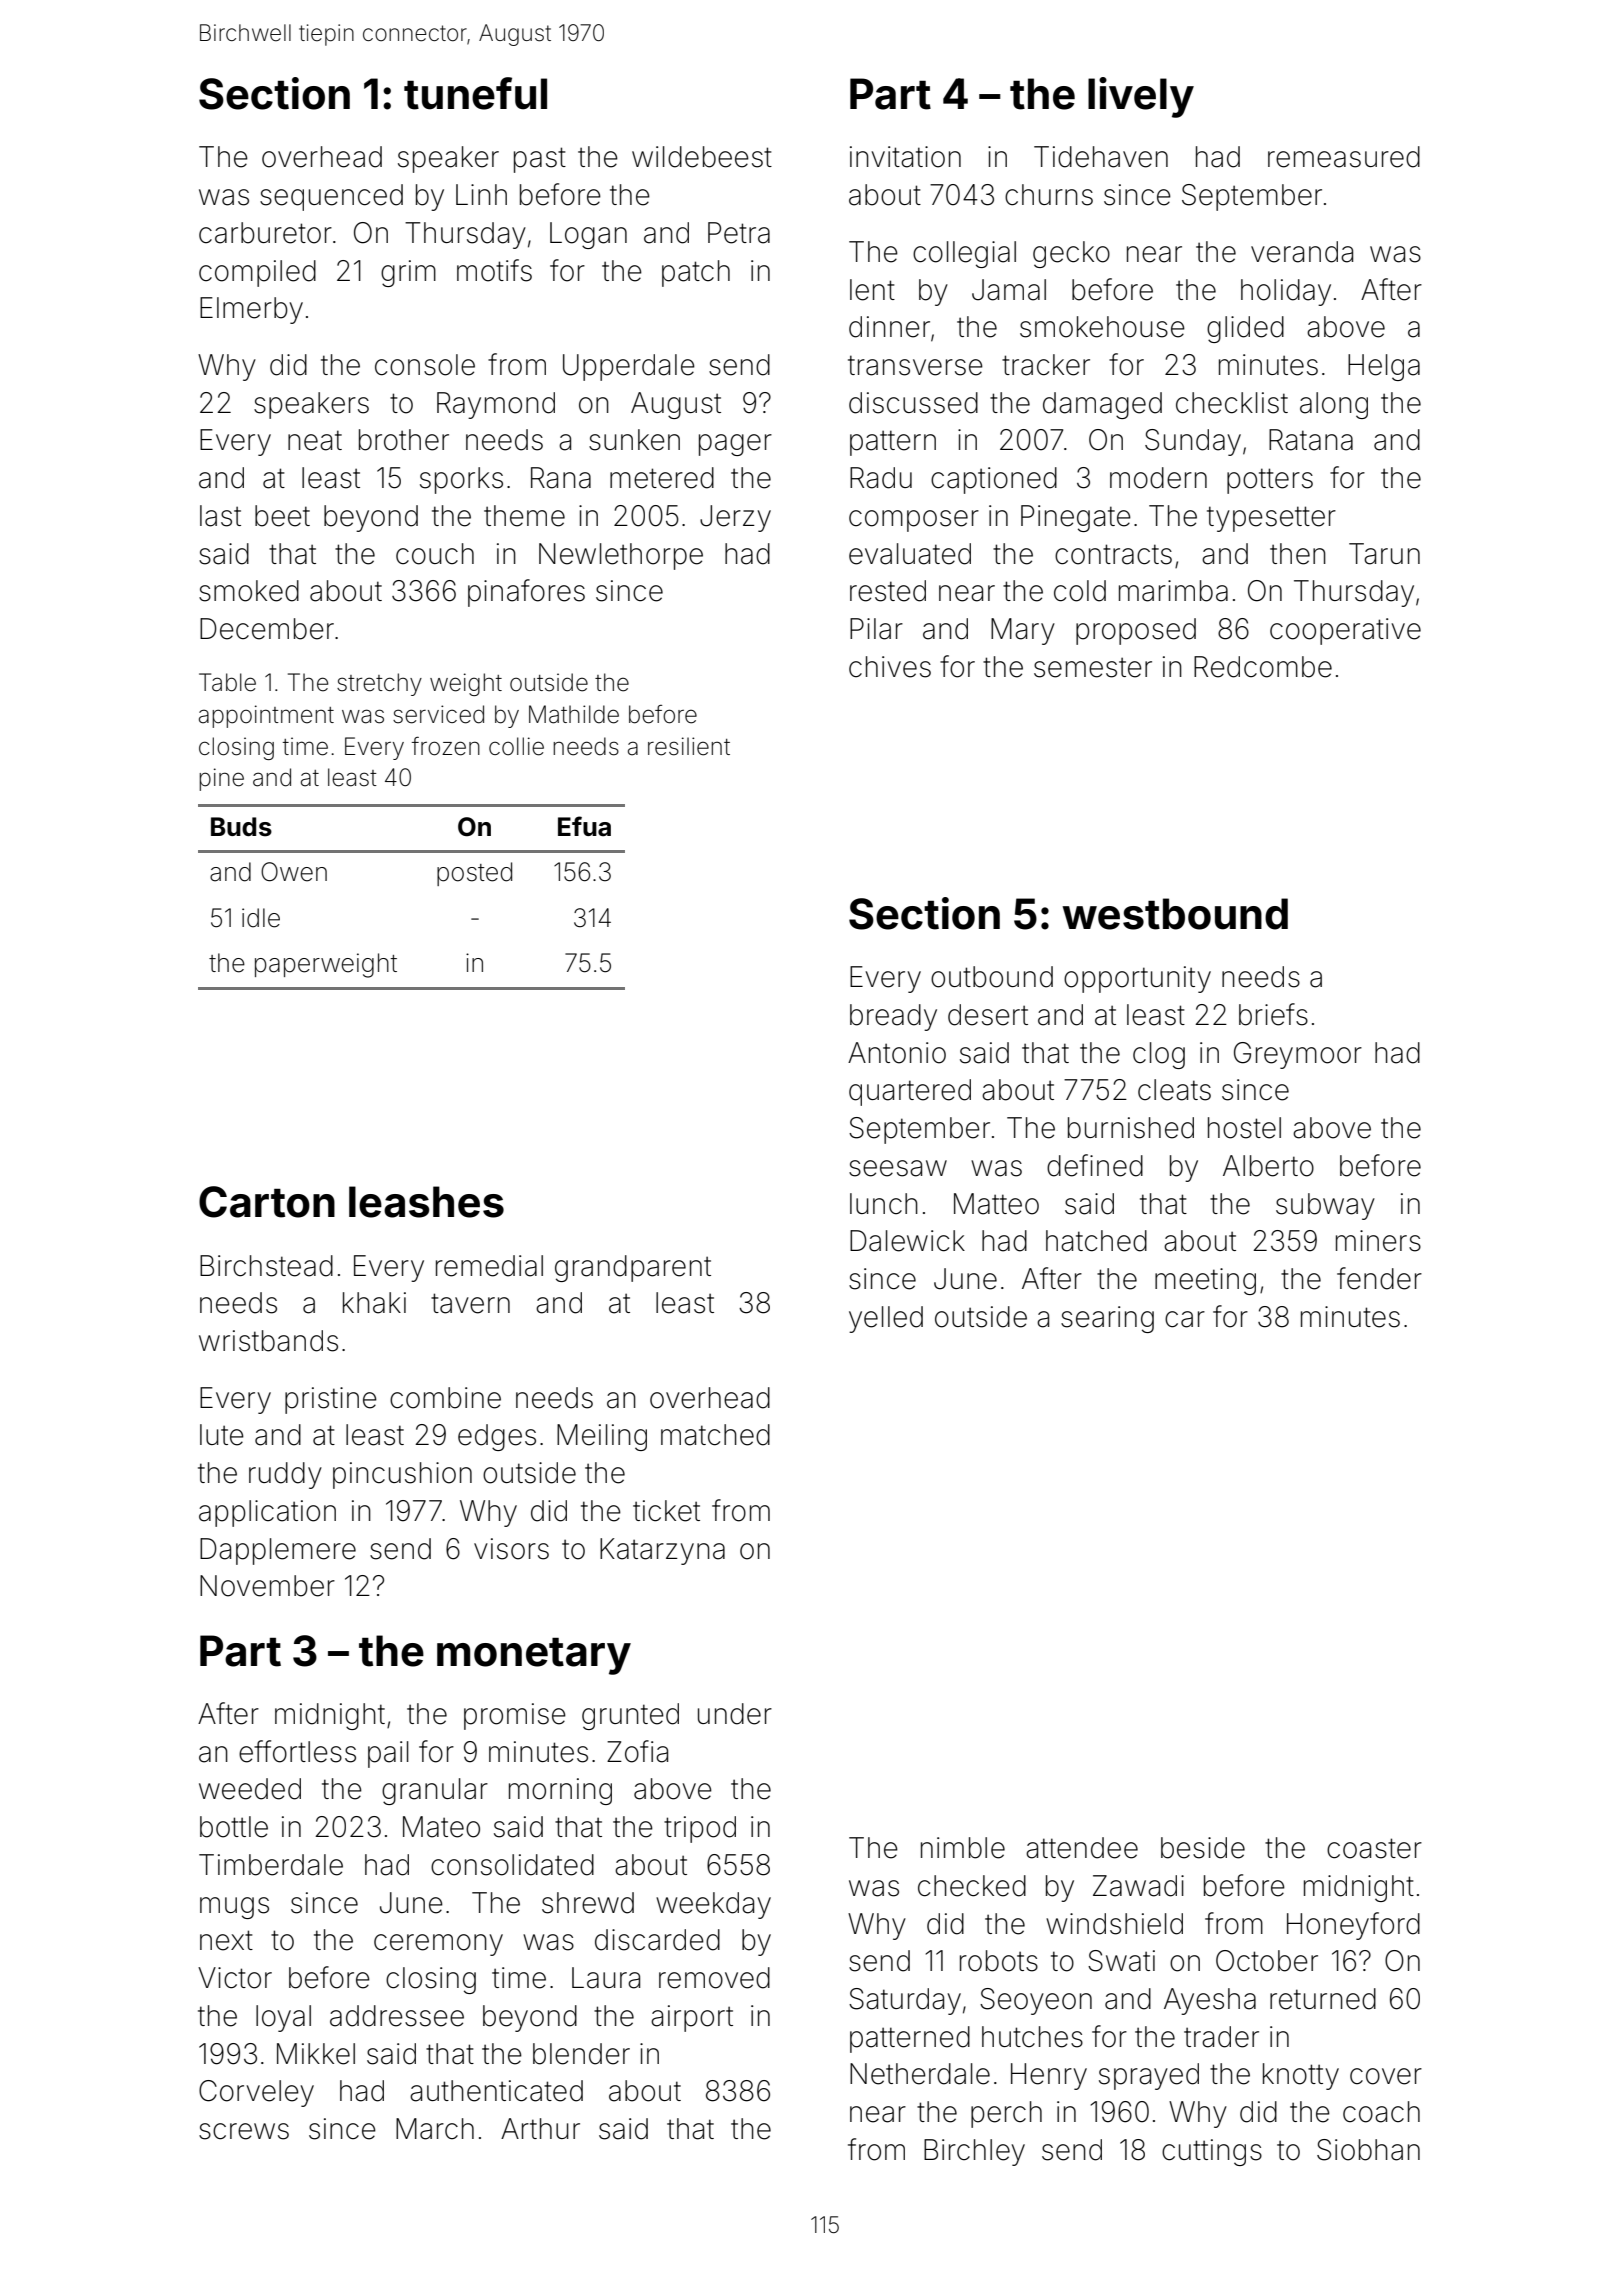  Describe the element at coordinates (474, 874) in the screenshot. I see `posted` at that location.
